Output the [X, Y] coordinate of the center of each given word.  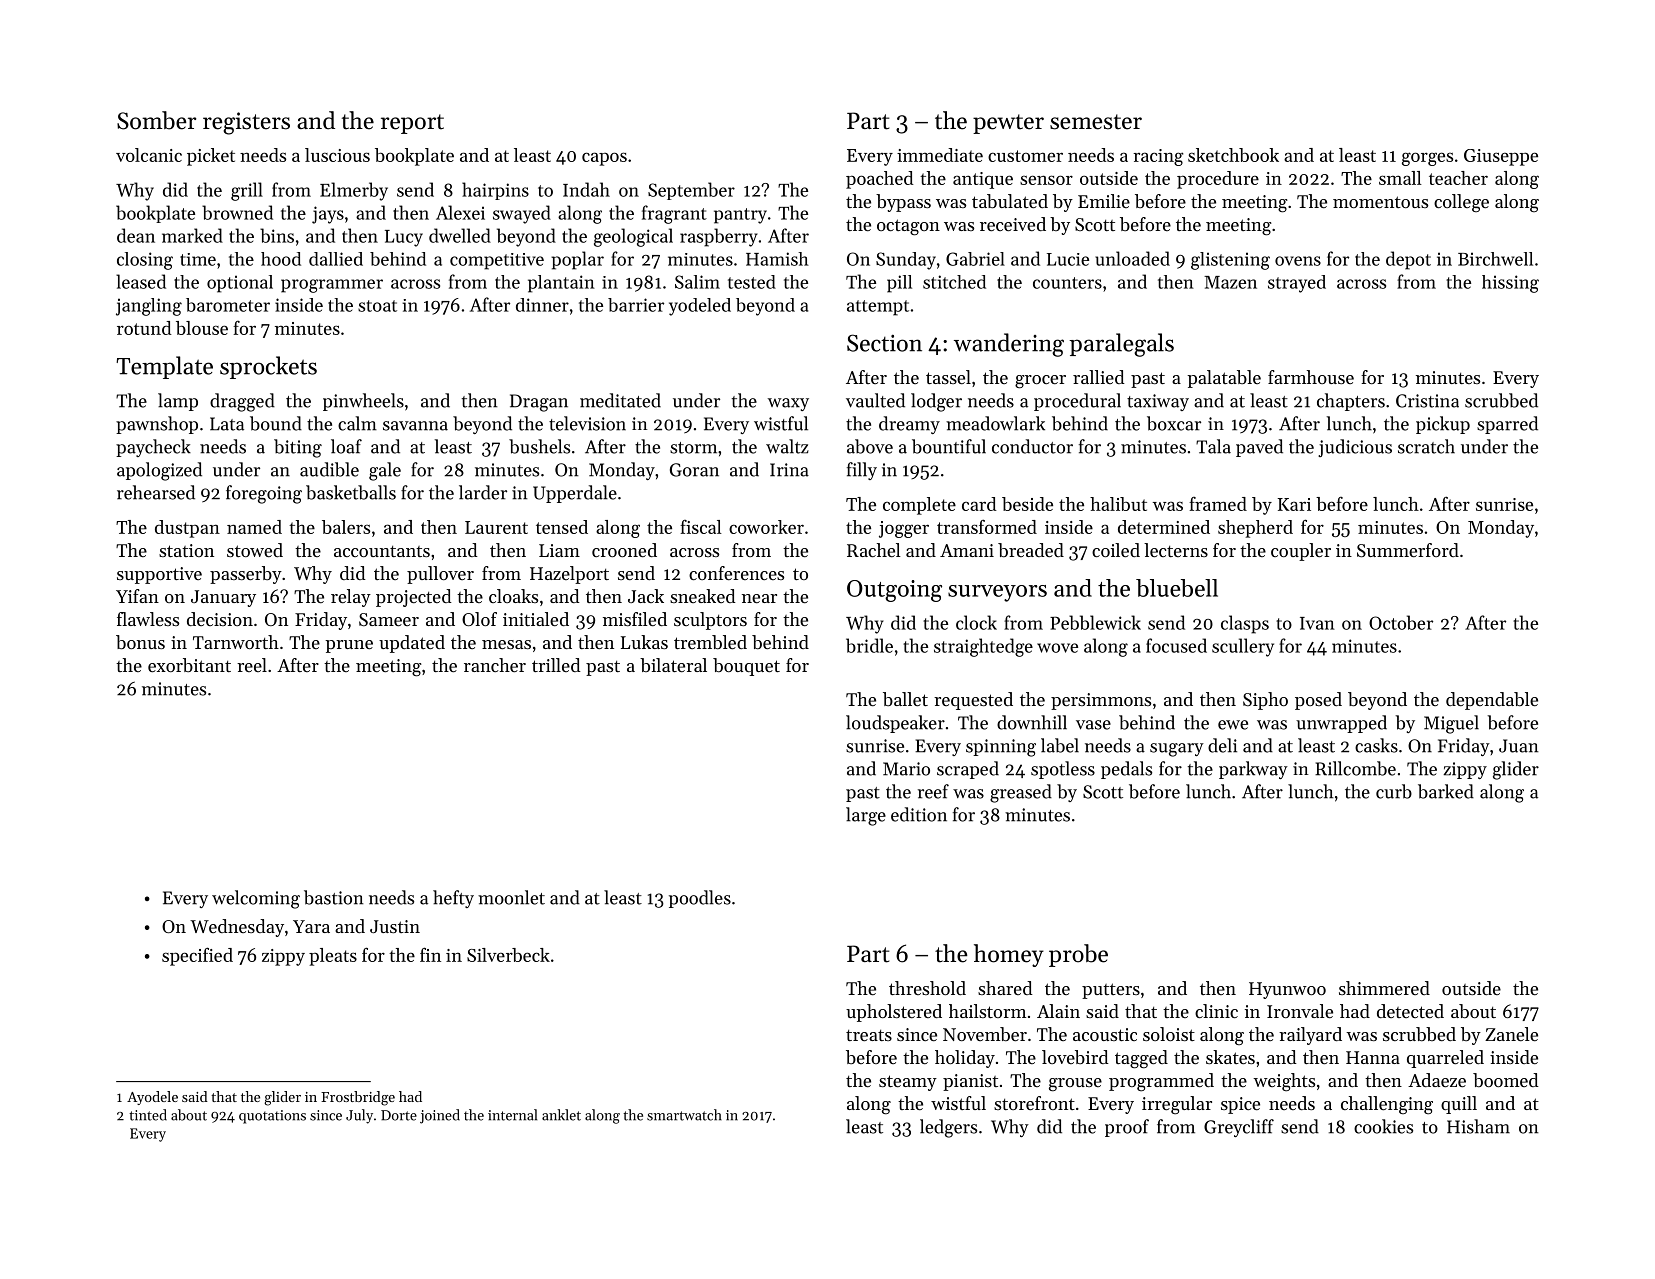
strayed [1297, 284]
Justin [395, 926]
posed [1318, 701]
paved [1259, 448]
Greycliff [1239, 1128]
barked [1446, 791]
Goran [694, 470]
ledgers [948, 1128]
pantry [740, 216]
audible [329, 469]
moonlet [511, 897]
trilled [556, 665]
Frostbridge [358, 1098]
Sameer [389, 619]
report [412, 124]
